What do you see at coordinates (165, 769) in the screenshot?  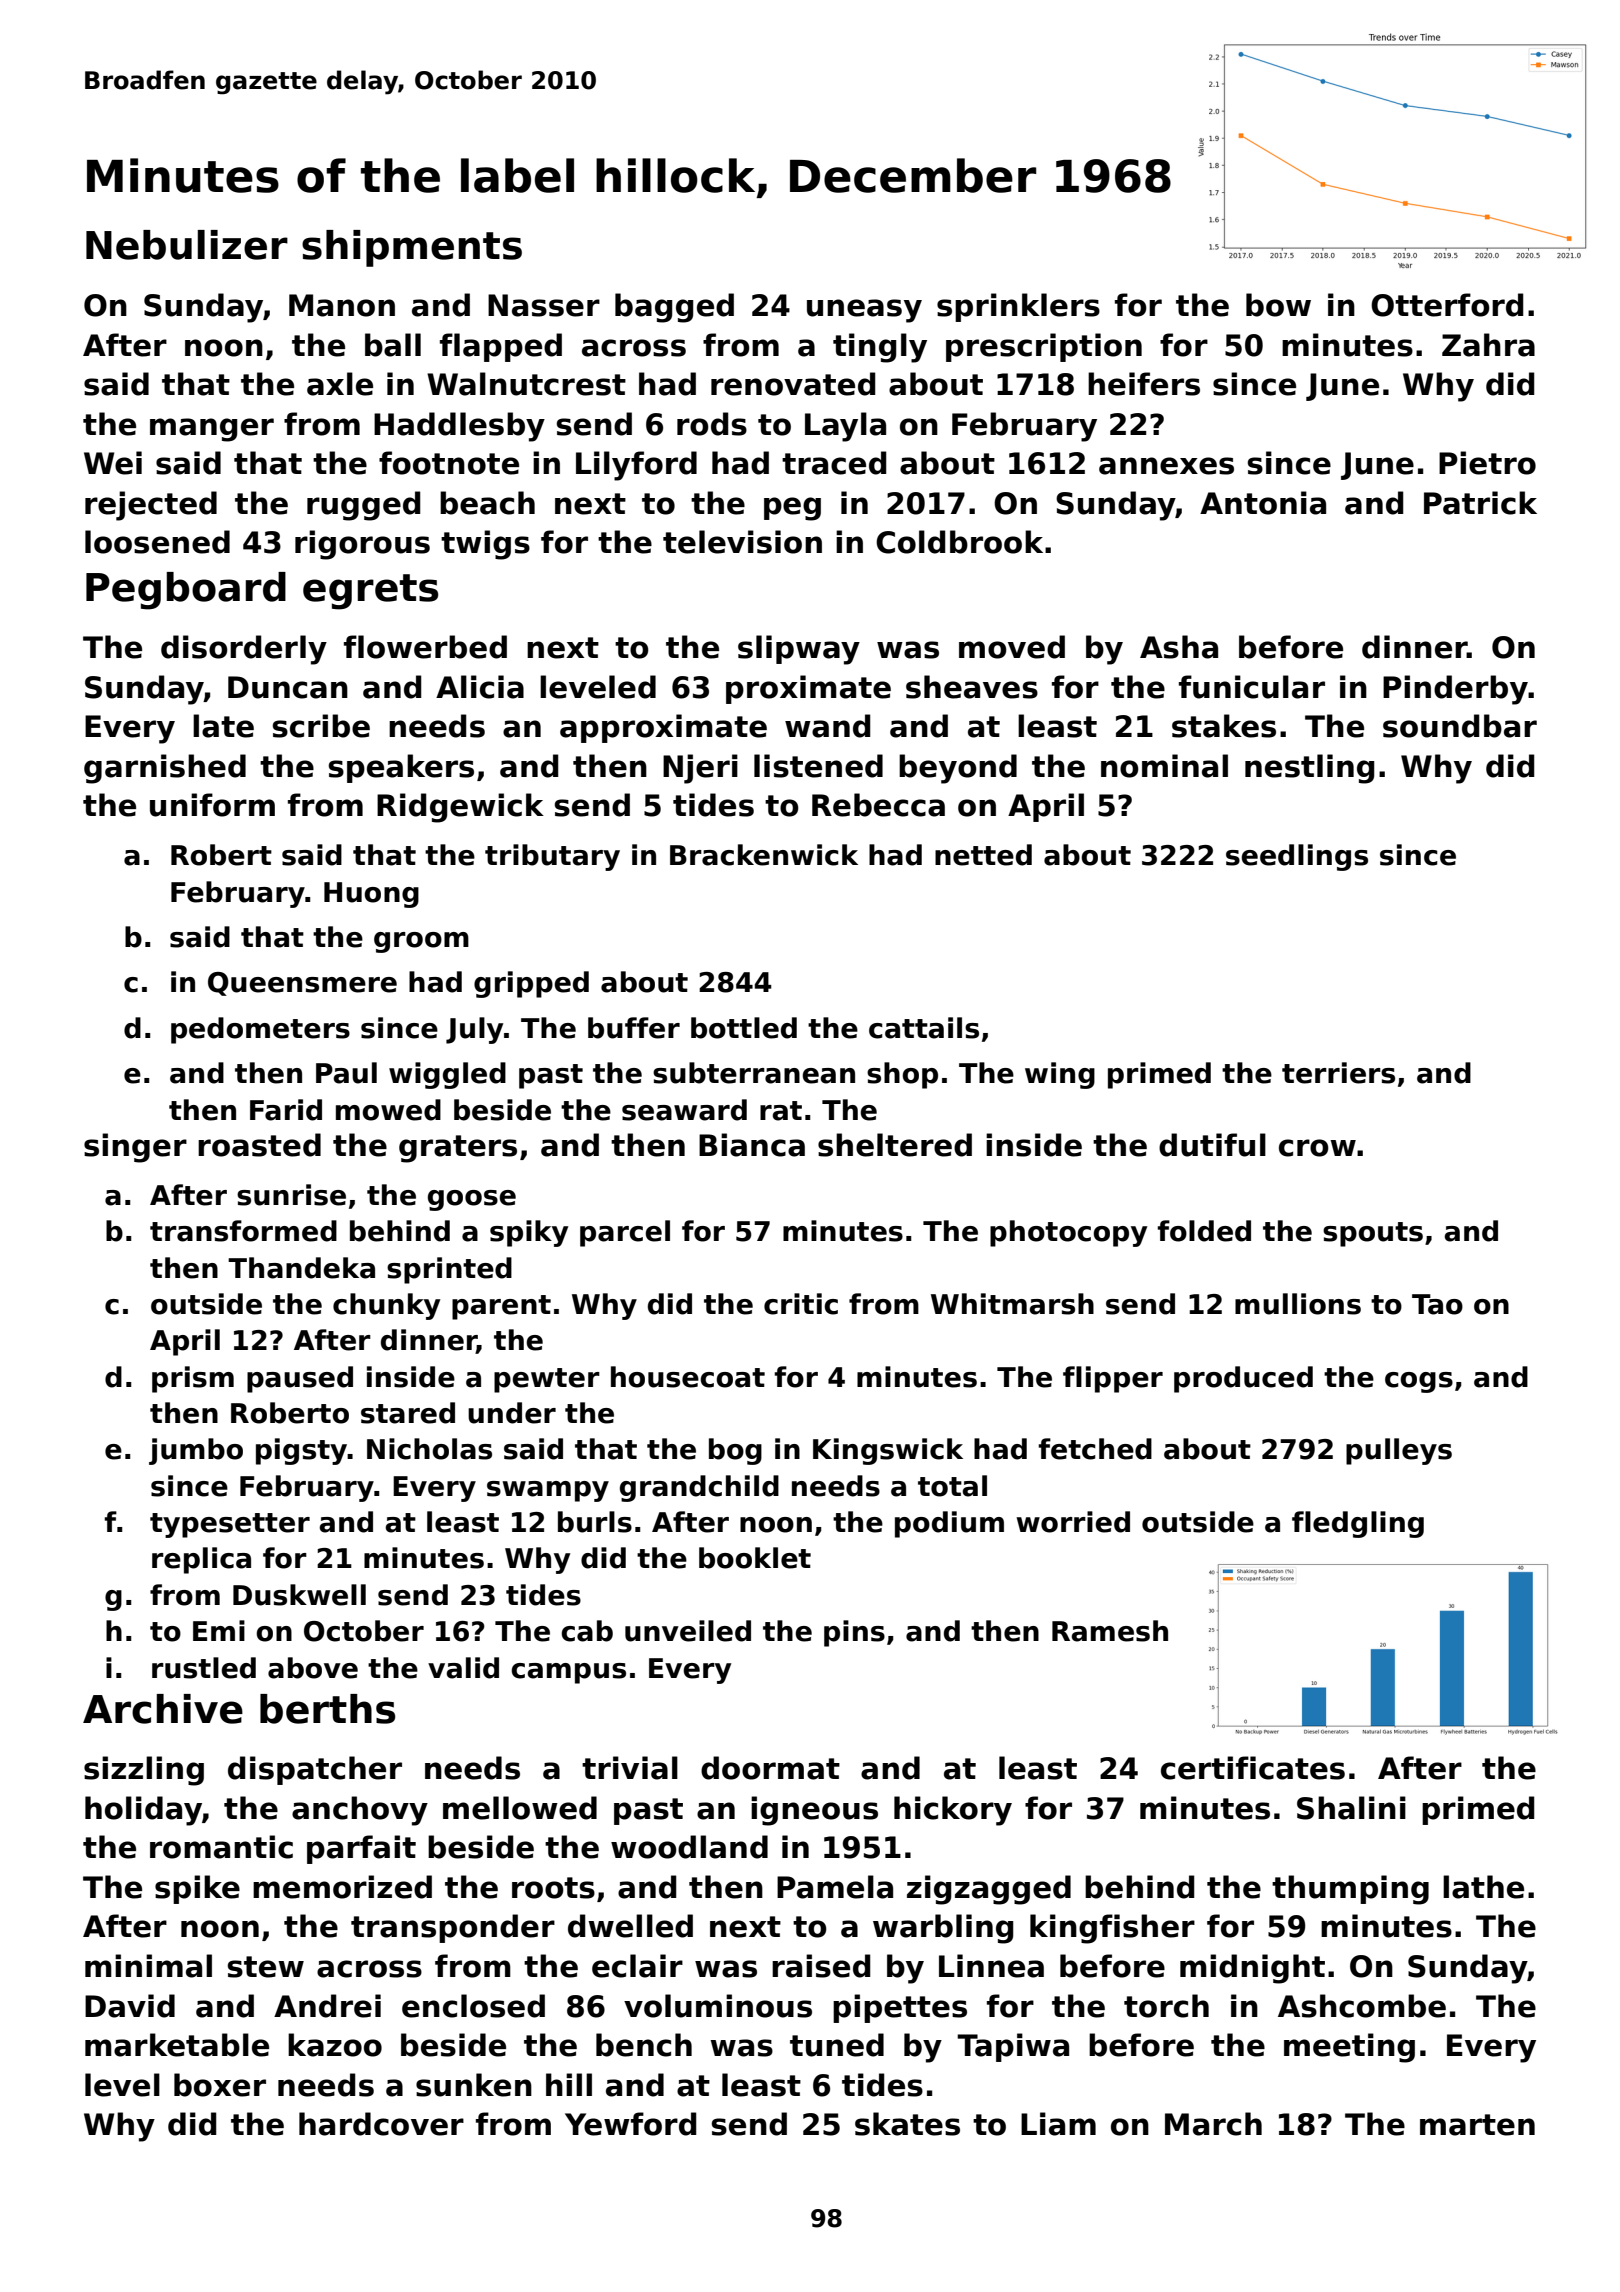 I see `garnished` at bounding box center [165, 769].
